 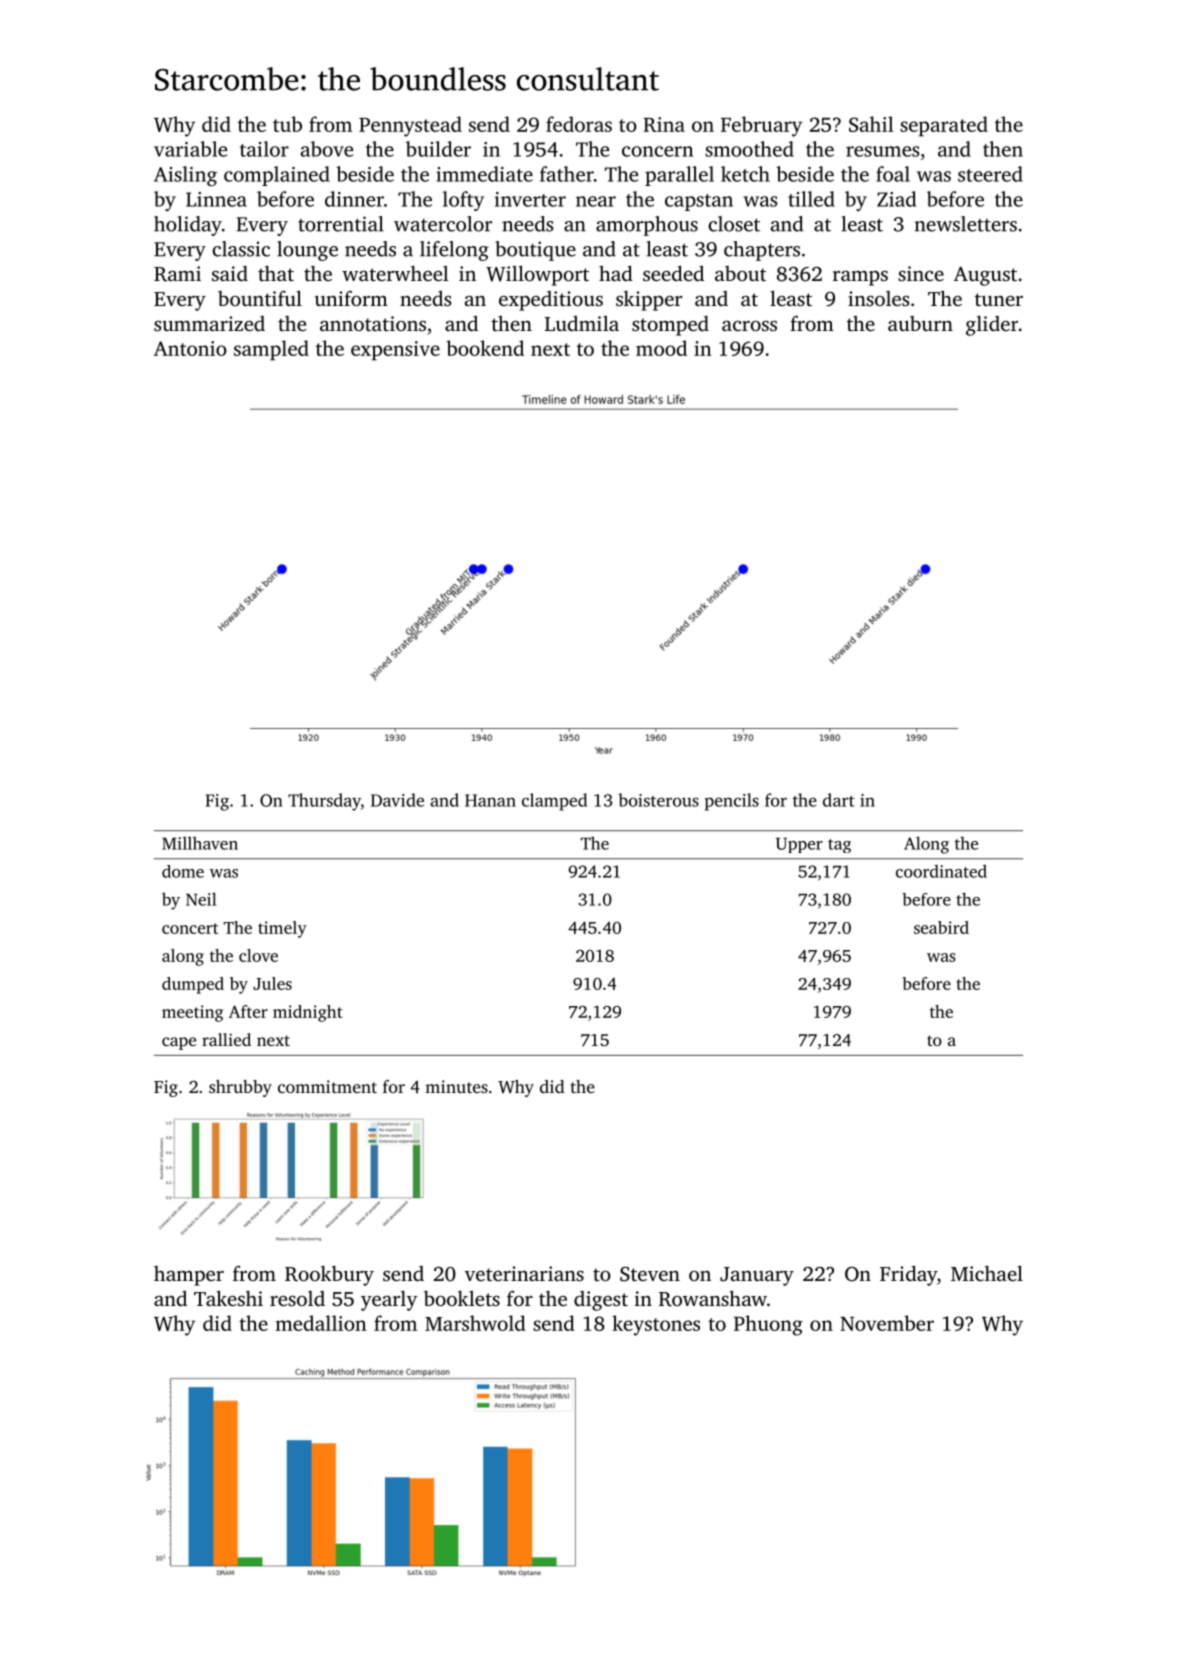 I want to click on auburn, so click(x=920, y=323).
